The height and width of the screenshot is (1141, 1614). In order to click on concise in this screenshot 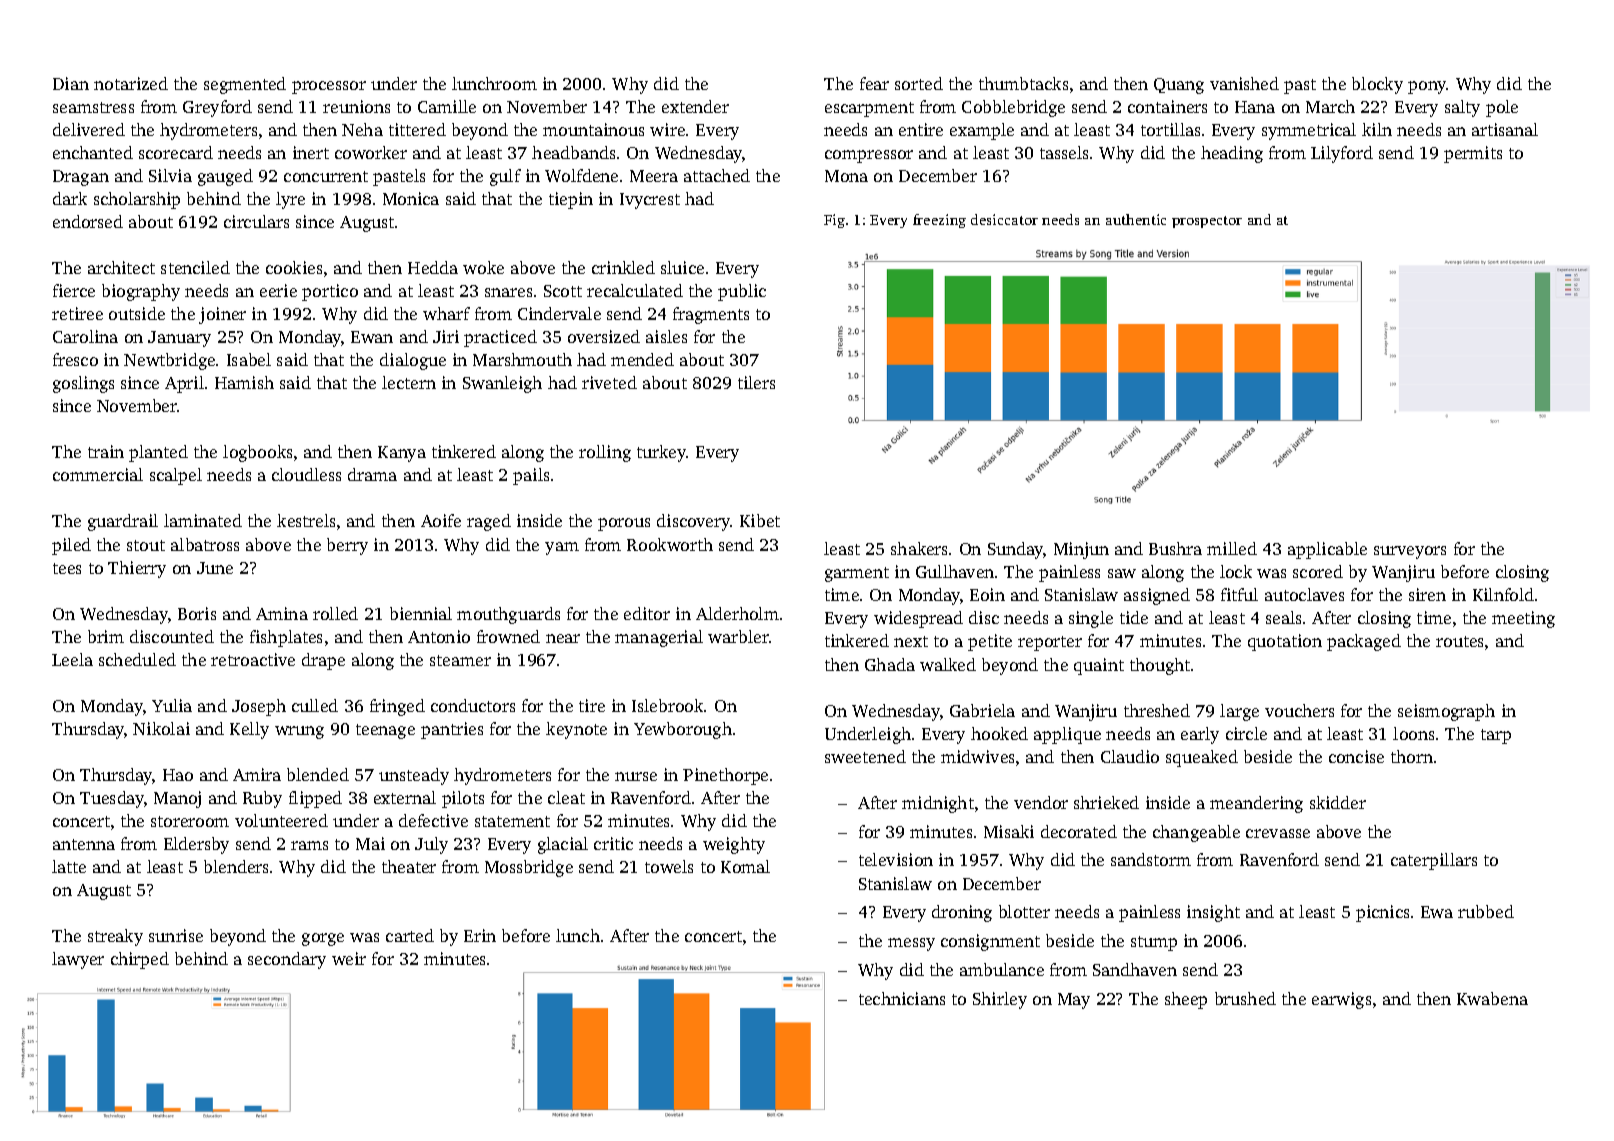, I will do `click(1356, 756)`.
